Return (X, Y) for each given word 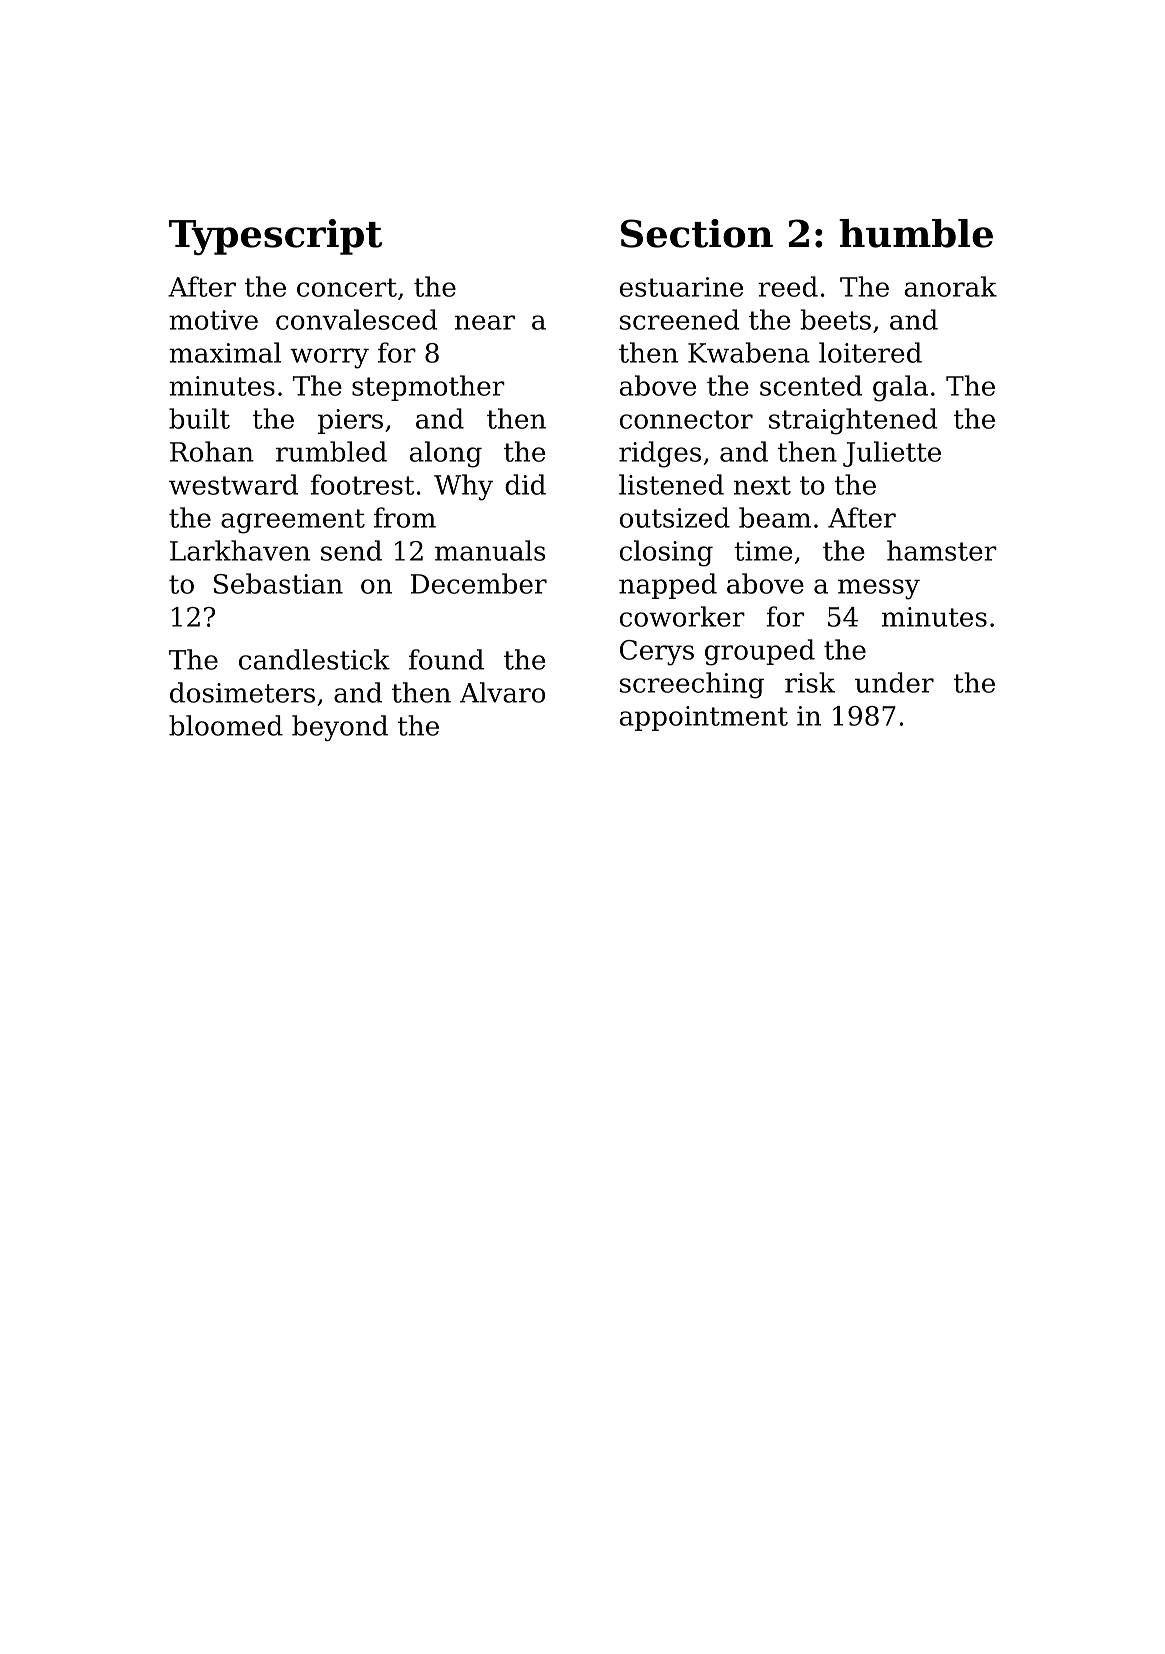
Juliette (892, 454)
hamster (942, 550)
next (762, 485)
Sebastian (278, 583)
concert (347, 287)
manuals (490, 550)
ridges (660, 454)
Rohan (212, 451)
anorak (950, 286)
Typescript (275, 237)
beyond (340, 728)
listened (671, 484)
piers (350, 421)
